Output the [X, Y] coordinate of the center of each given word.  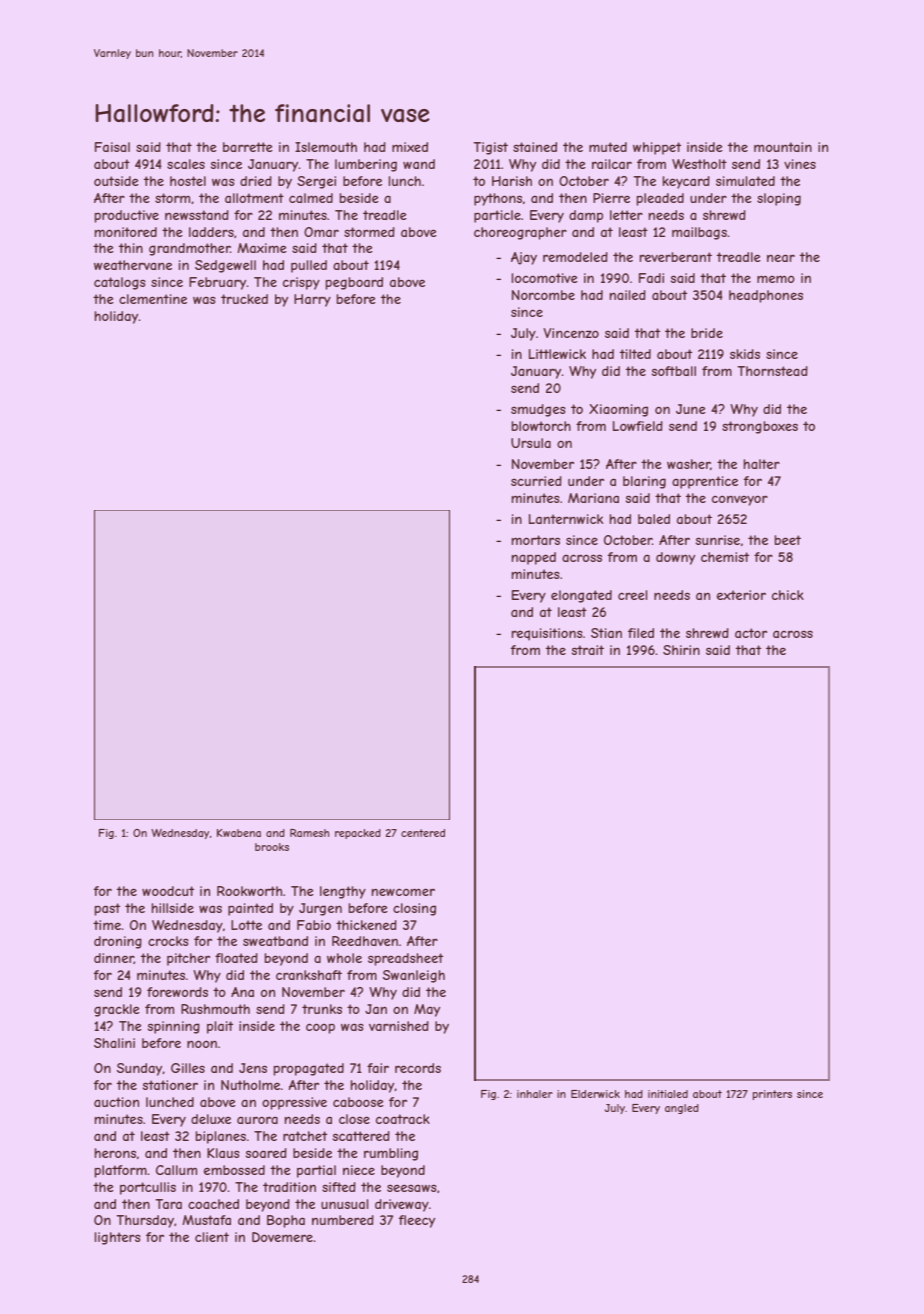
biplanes [221, 1137]
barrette [248, 147]
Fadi [651, 278]
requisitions [547, 634]
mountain [783, 147]
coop [320, 1028]
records [418, 1068]
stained [535, 147]
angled [682, 1109]
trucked [244, 299]
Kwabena [239, 833]
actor [751, 633]
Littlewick [557, 354]
